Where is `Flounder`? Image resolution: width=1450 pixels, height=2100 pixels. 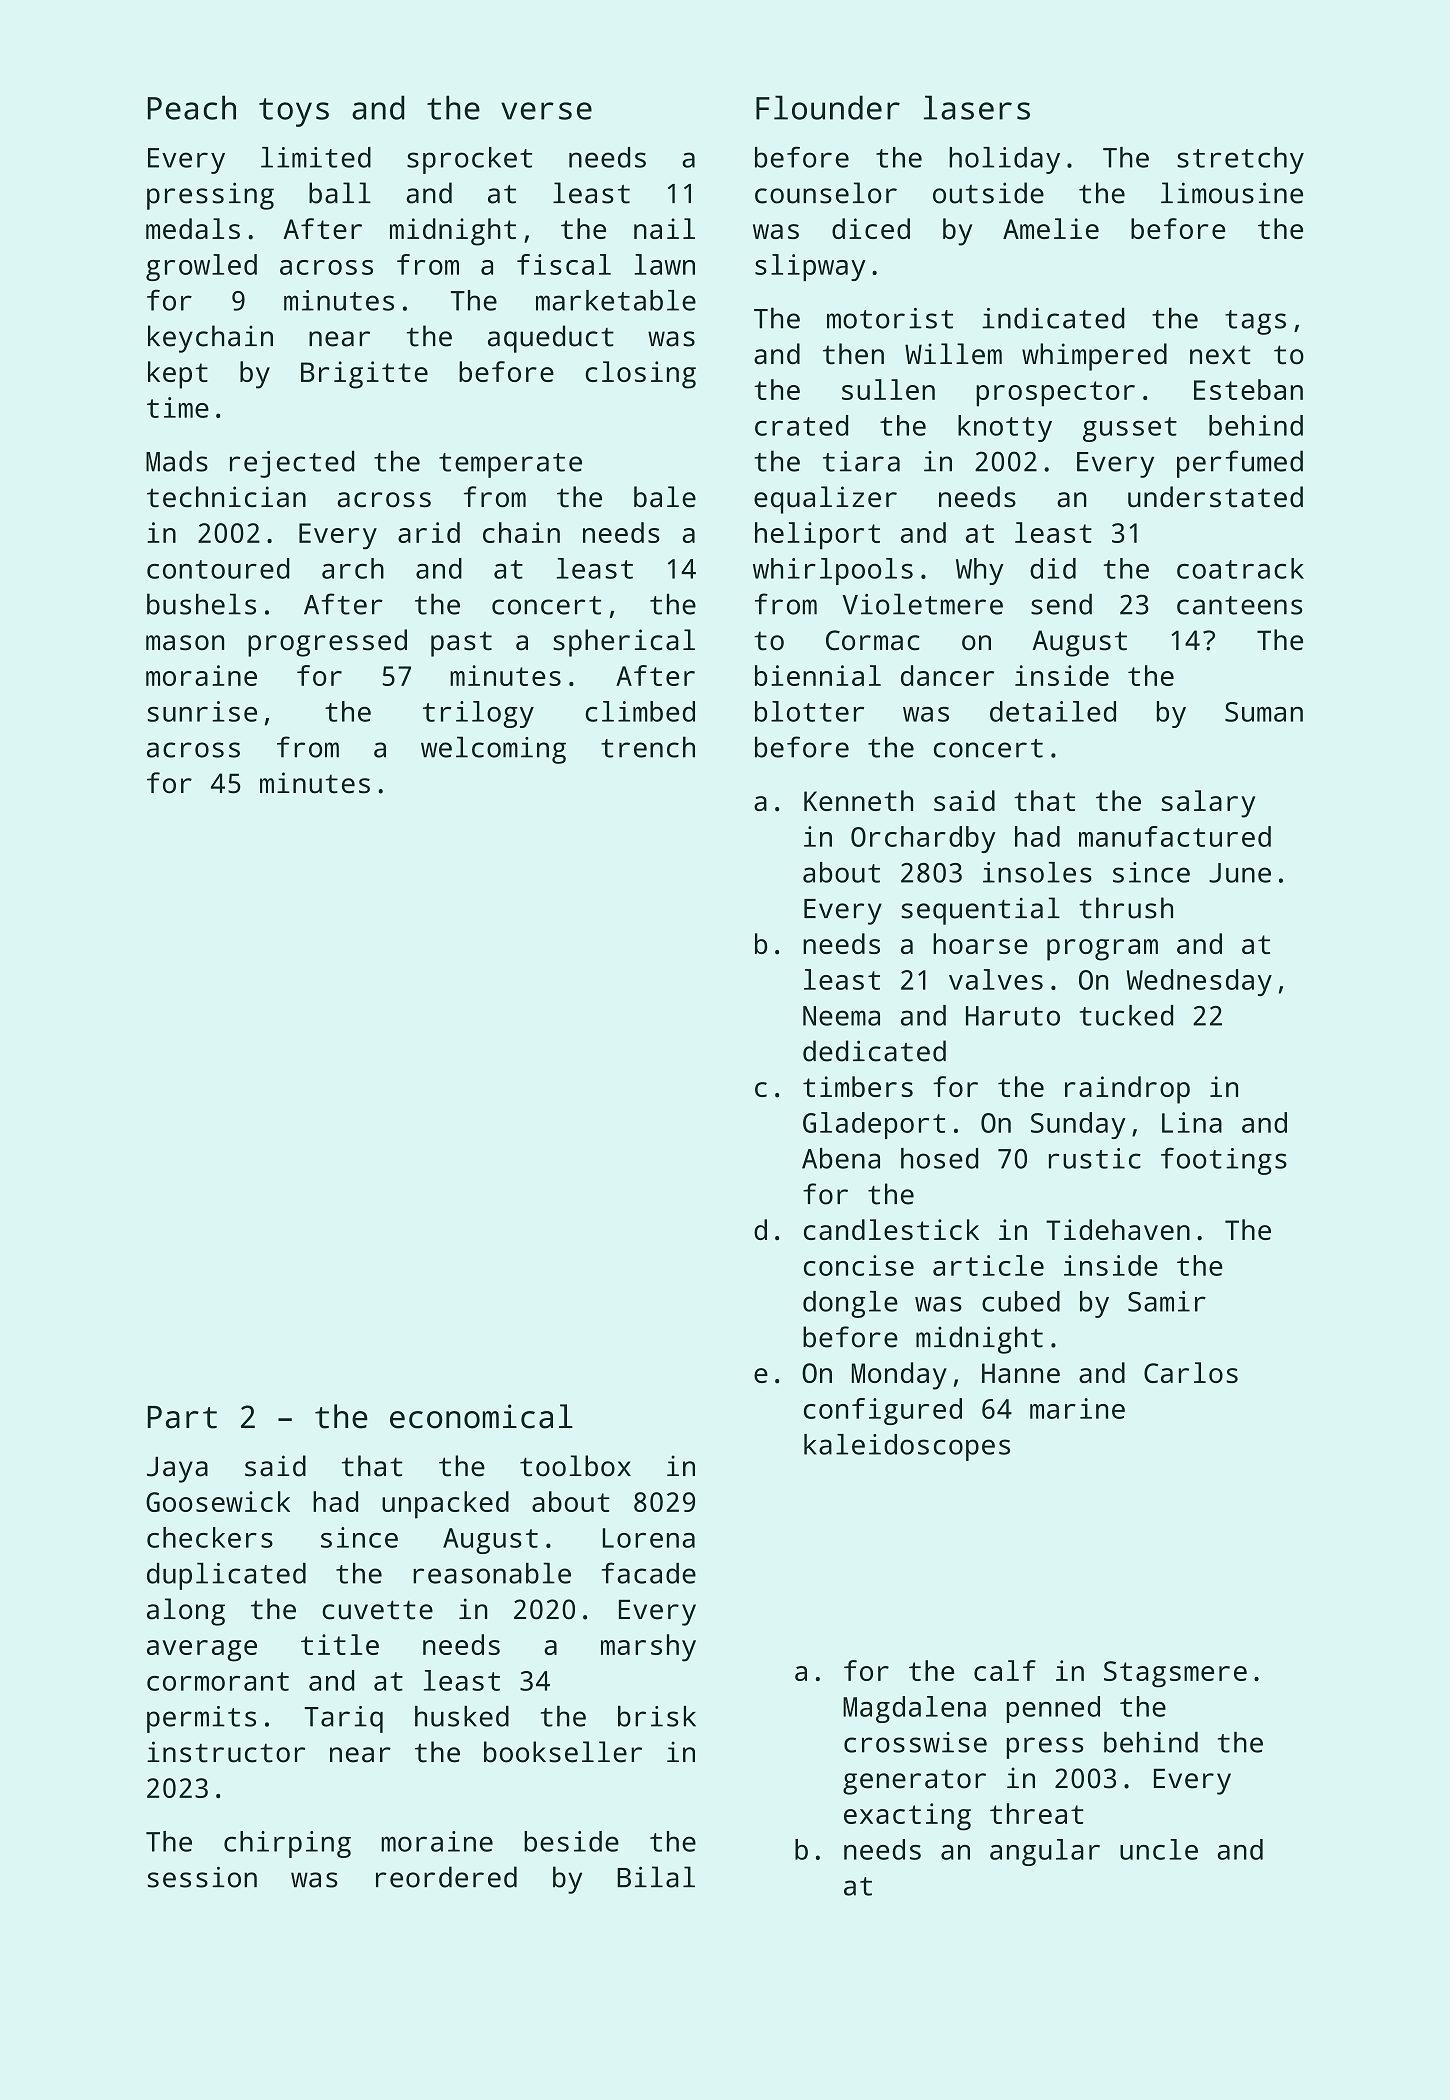
Flounder is located at coordinates (828, 107).
